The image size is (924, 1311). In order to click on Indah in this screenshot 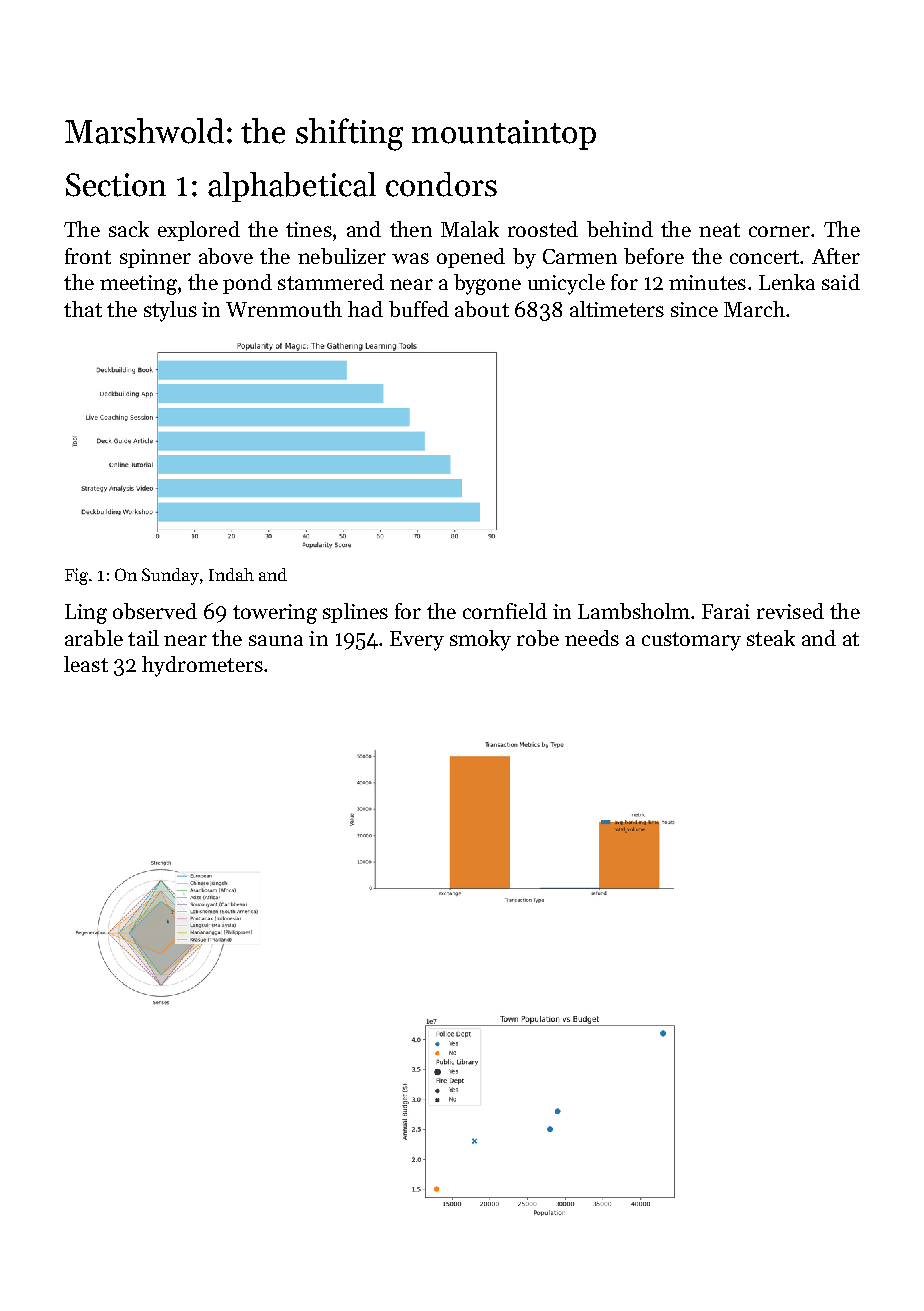, I will do `click(231, 574)`.
